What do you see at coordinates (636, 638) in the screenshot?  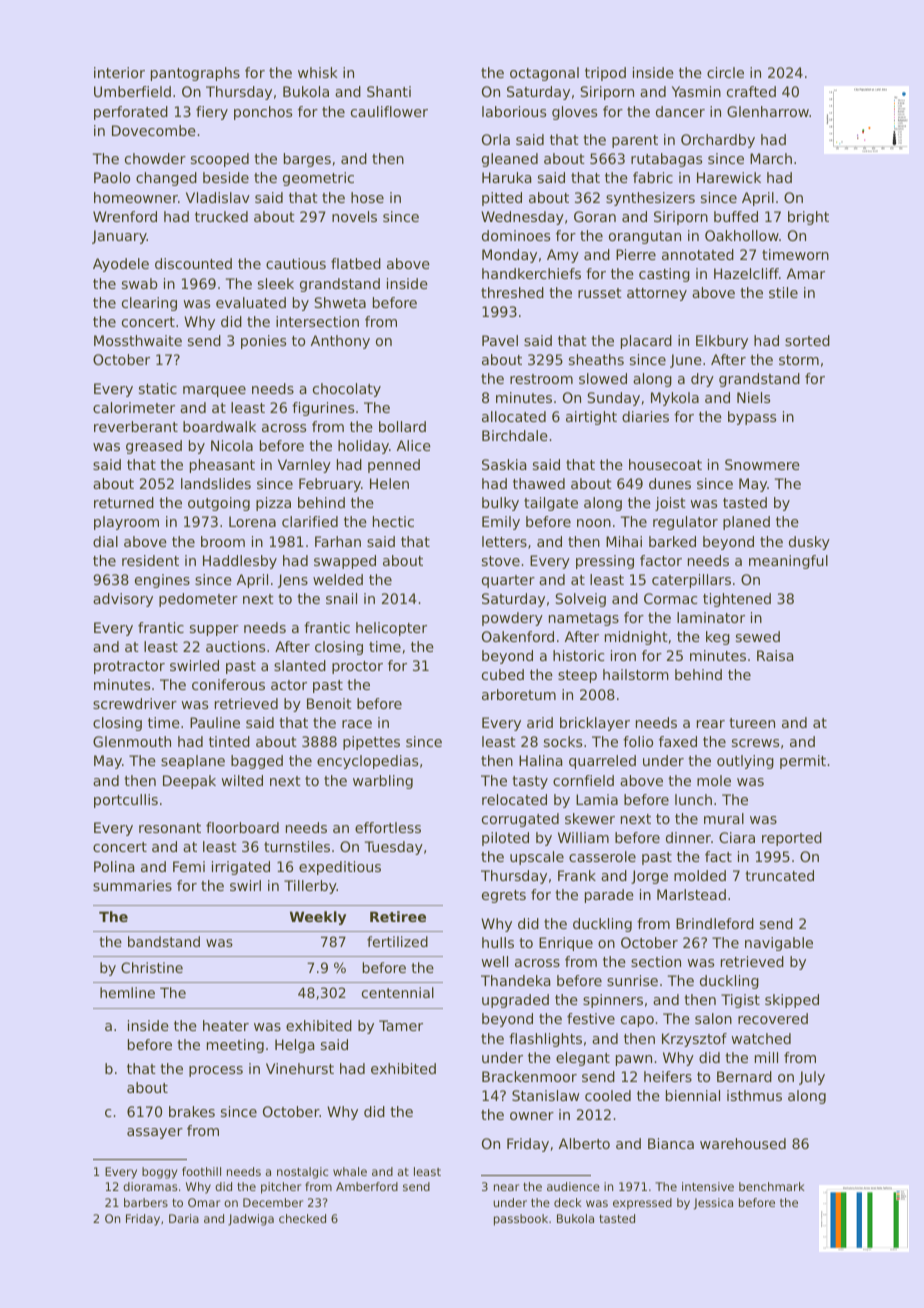 I see `midnight` at bounding box center [636, 638].
